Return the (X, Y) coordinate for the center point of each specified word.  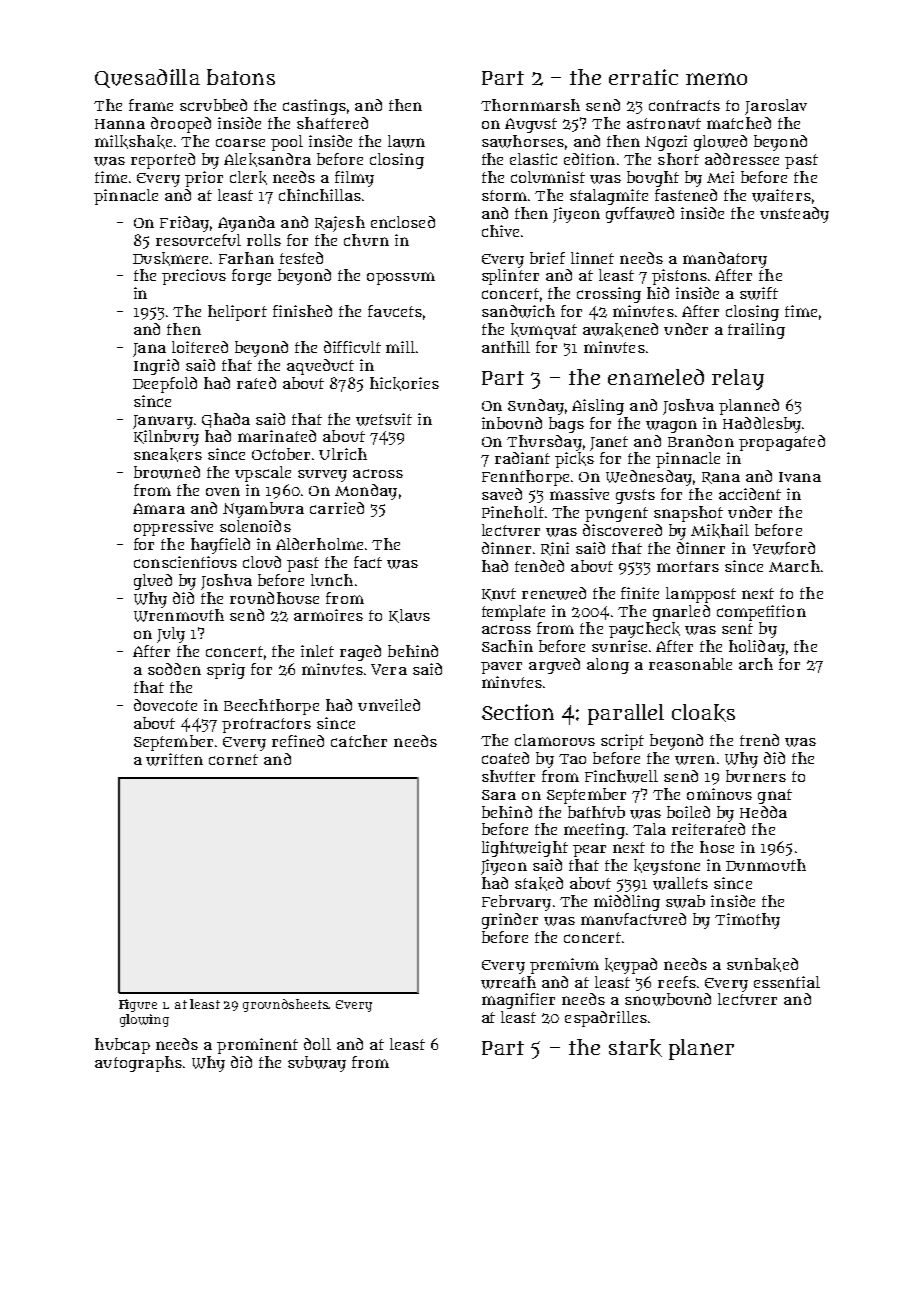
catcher (359, 741)
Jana (149, 350)
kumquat (544, 331)
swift (759, 293)
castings (314, 107)
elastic (533, 159)
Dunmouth (766, 865)
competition (761, 613)
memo (716, 79)
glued (153, 582)
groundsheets (286, 1005)
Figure (138, 1005)
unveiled (389, 705)
